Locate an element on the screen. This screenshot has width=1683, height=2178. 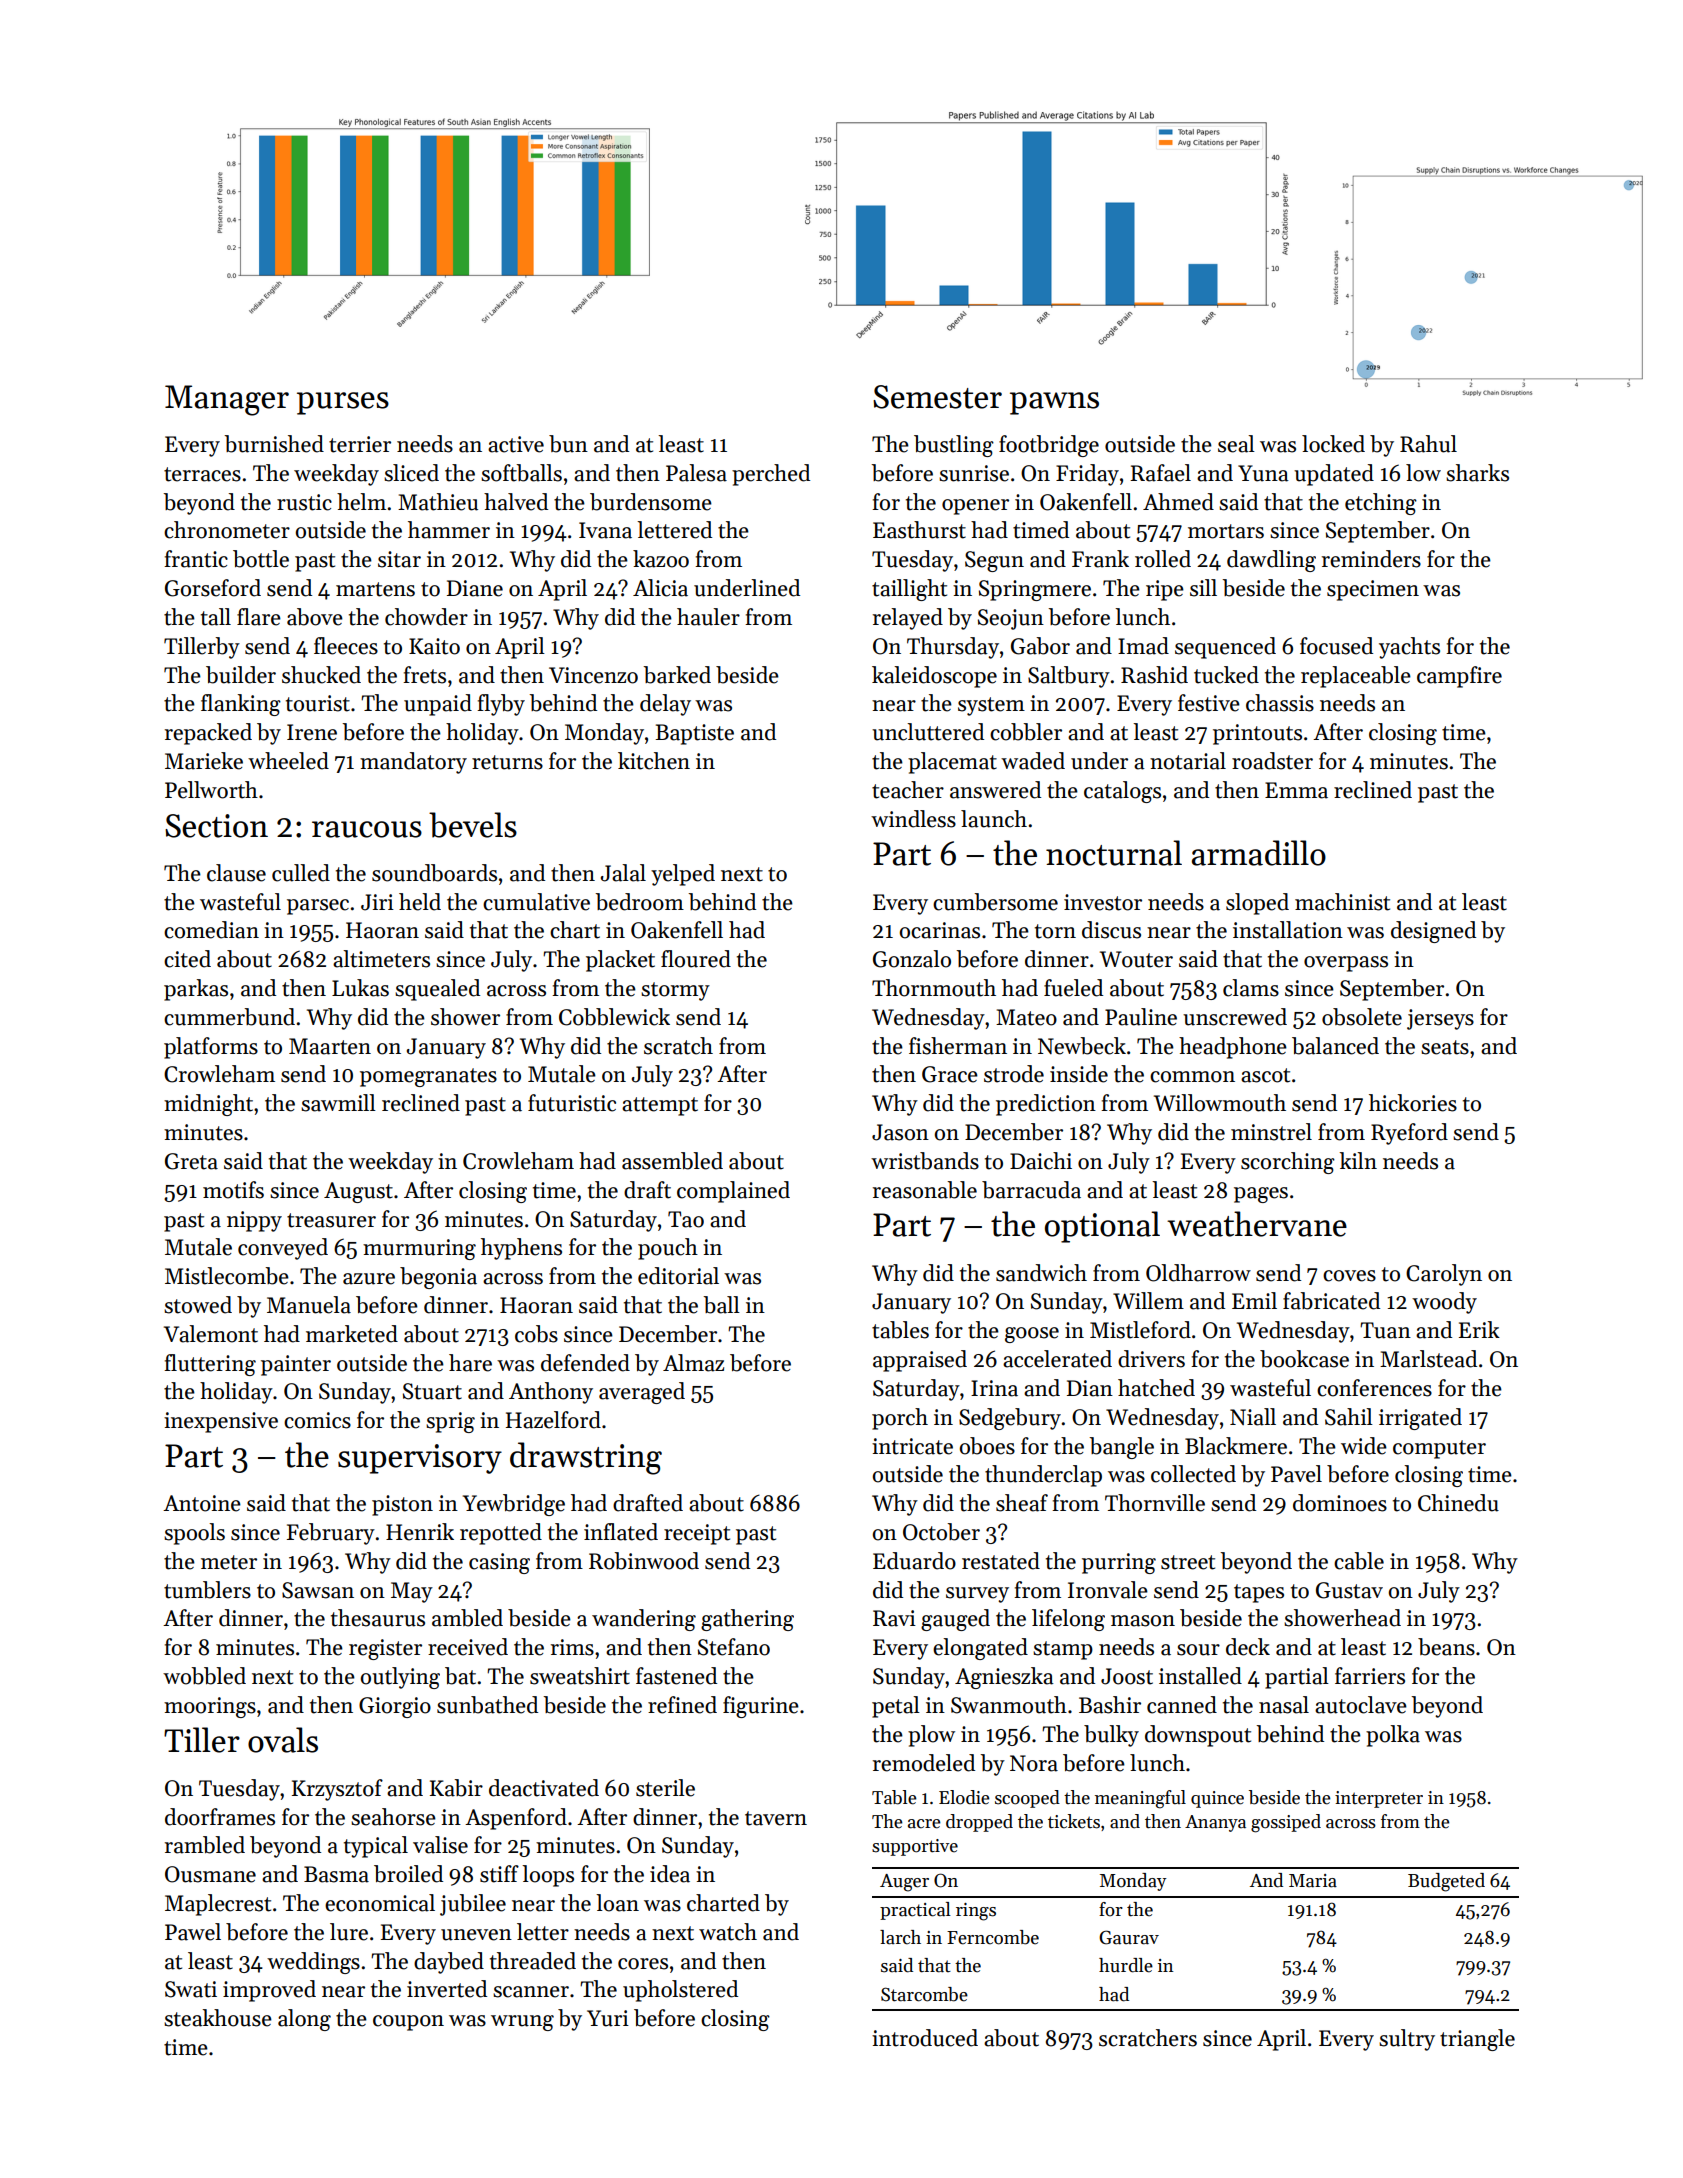
coupon is located at coordinates (408, 2023).
